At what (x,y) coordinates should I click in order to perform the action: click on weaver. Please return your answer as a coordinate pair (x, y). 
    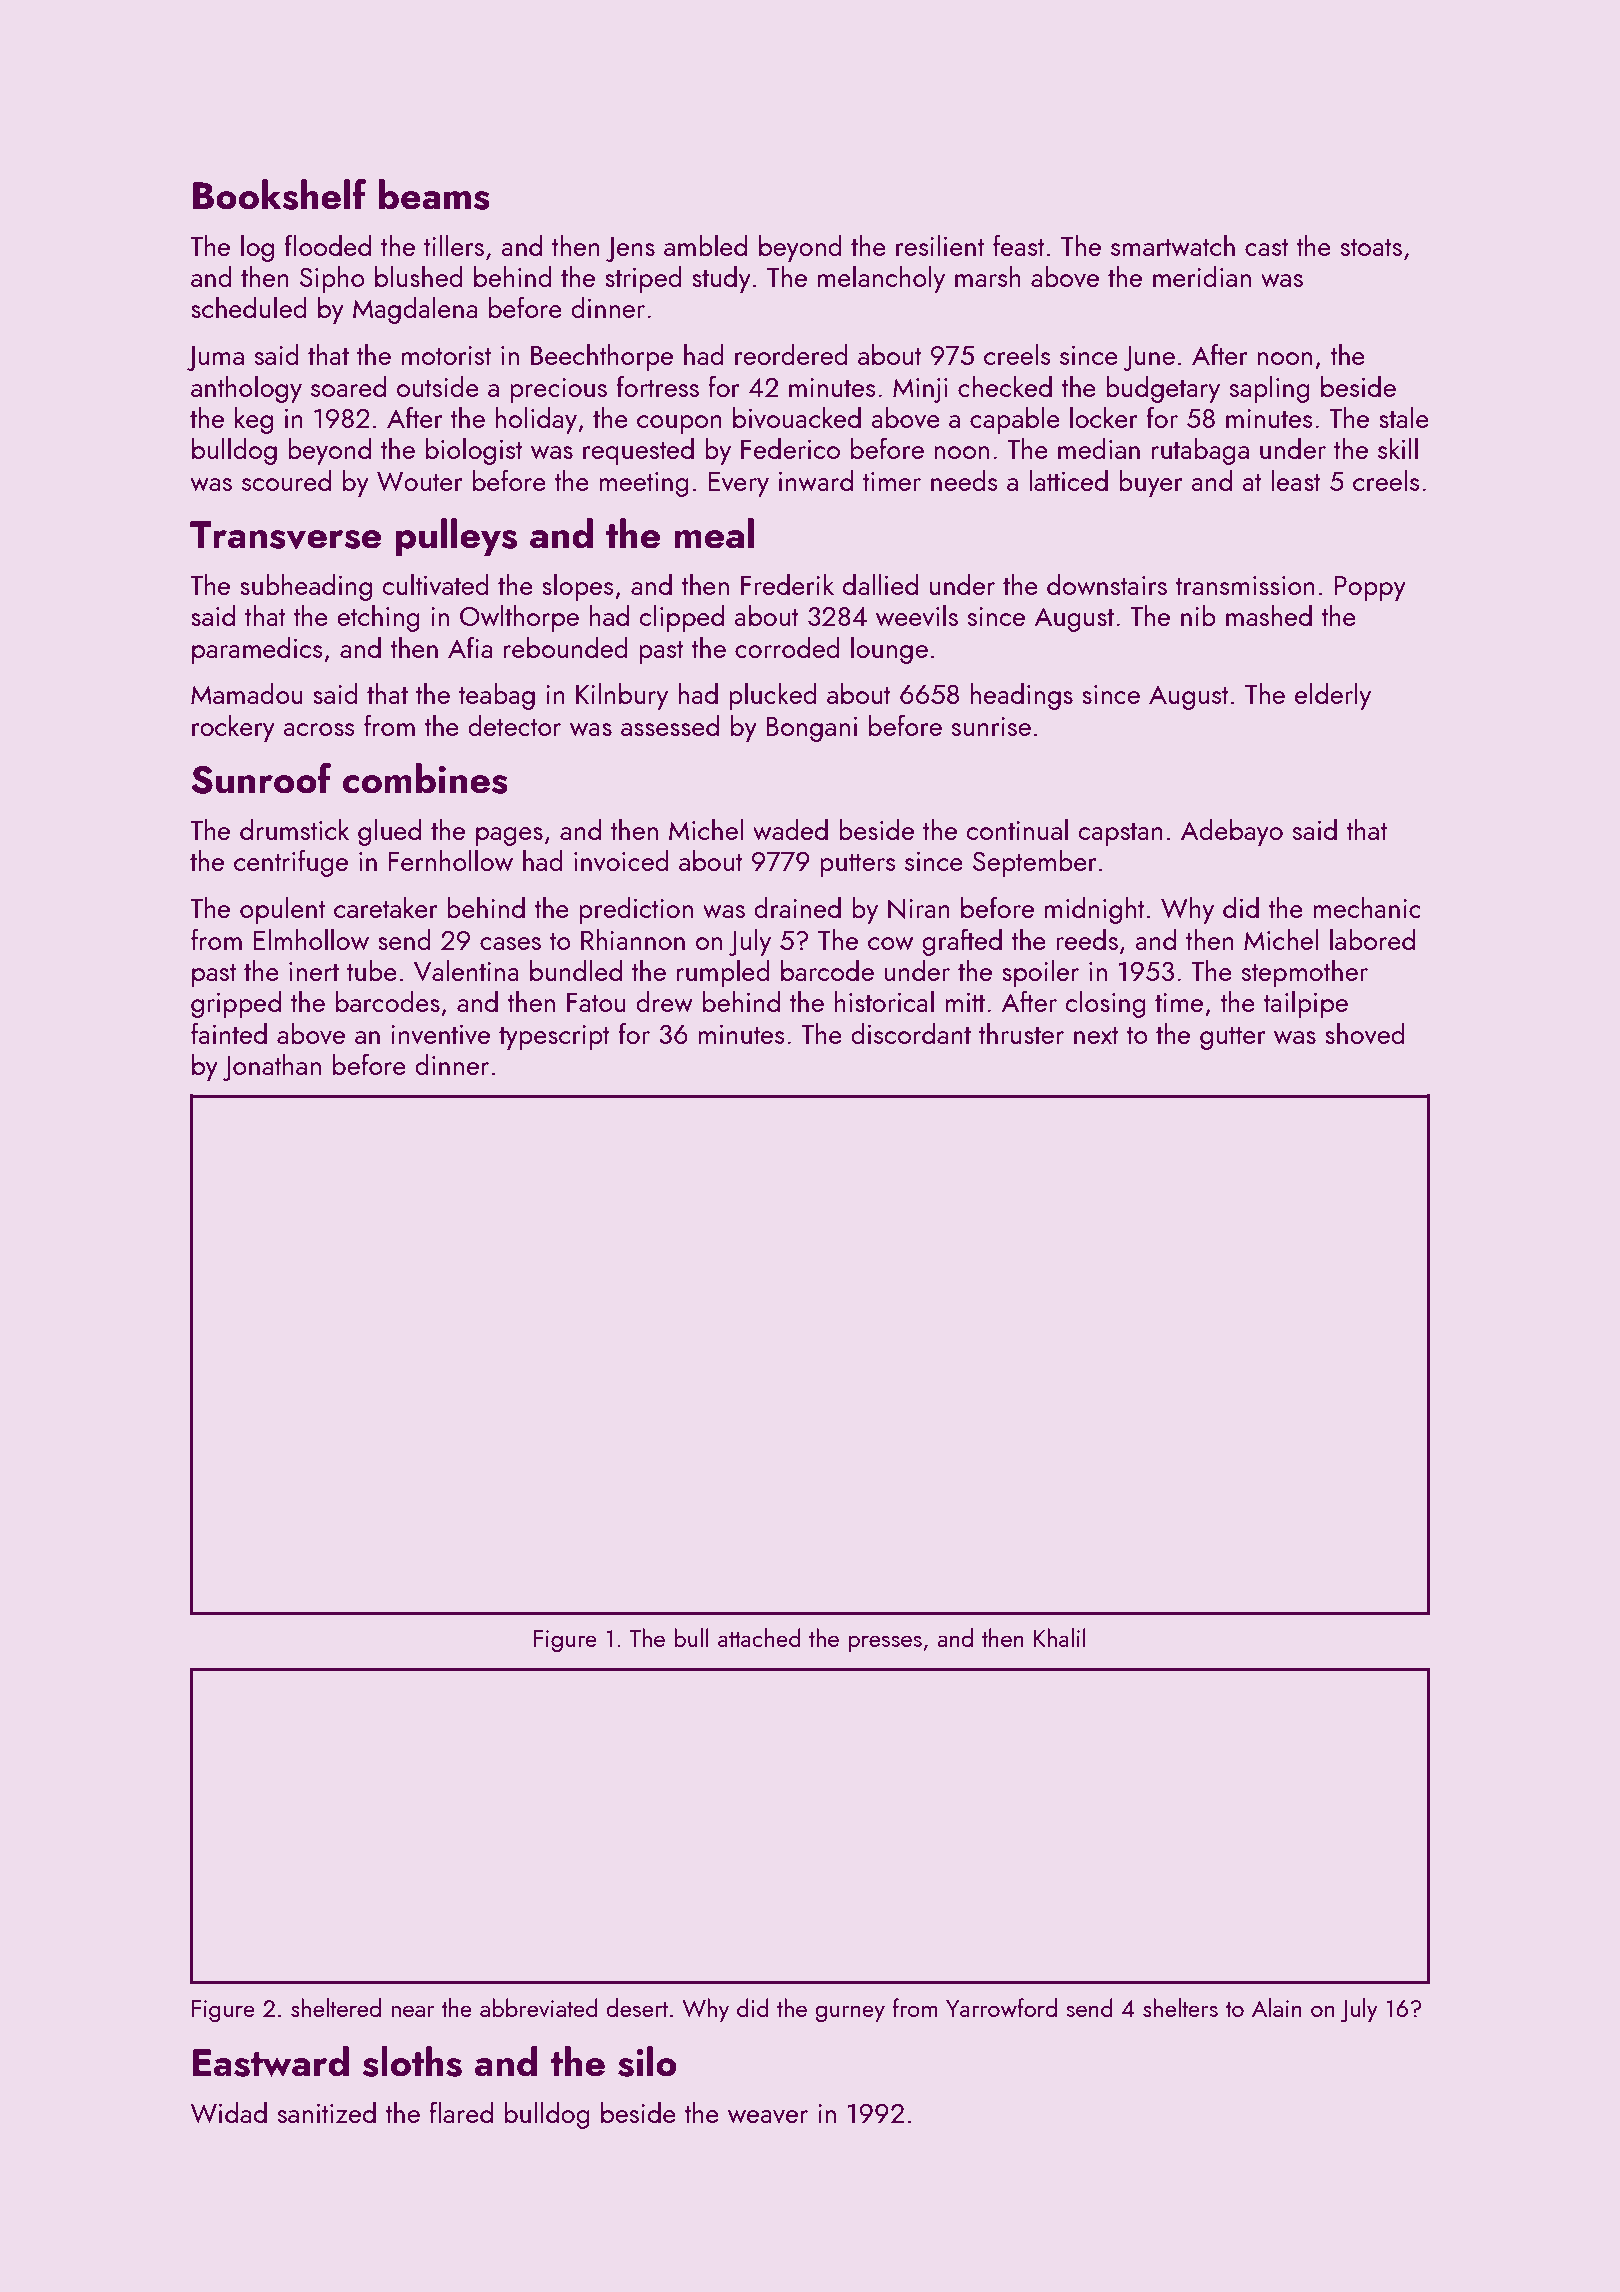
    Looking at the image, I should click on (768, 2117).
